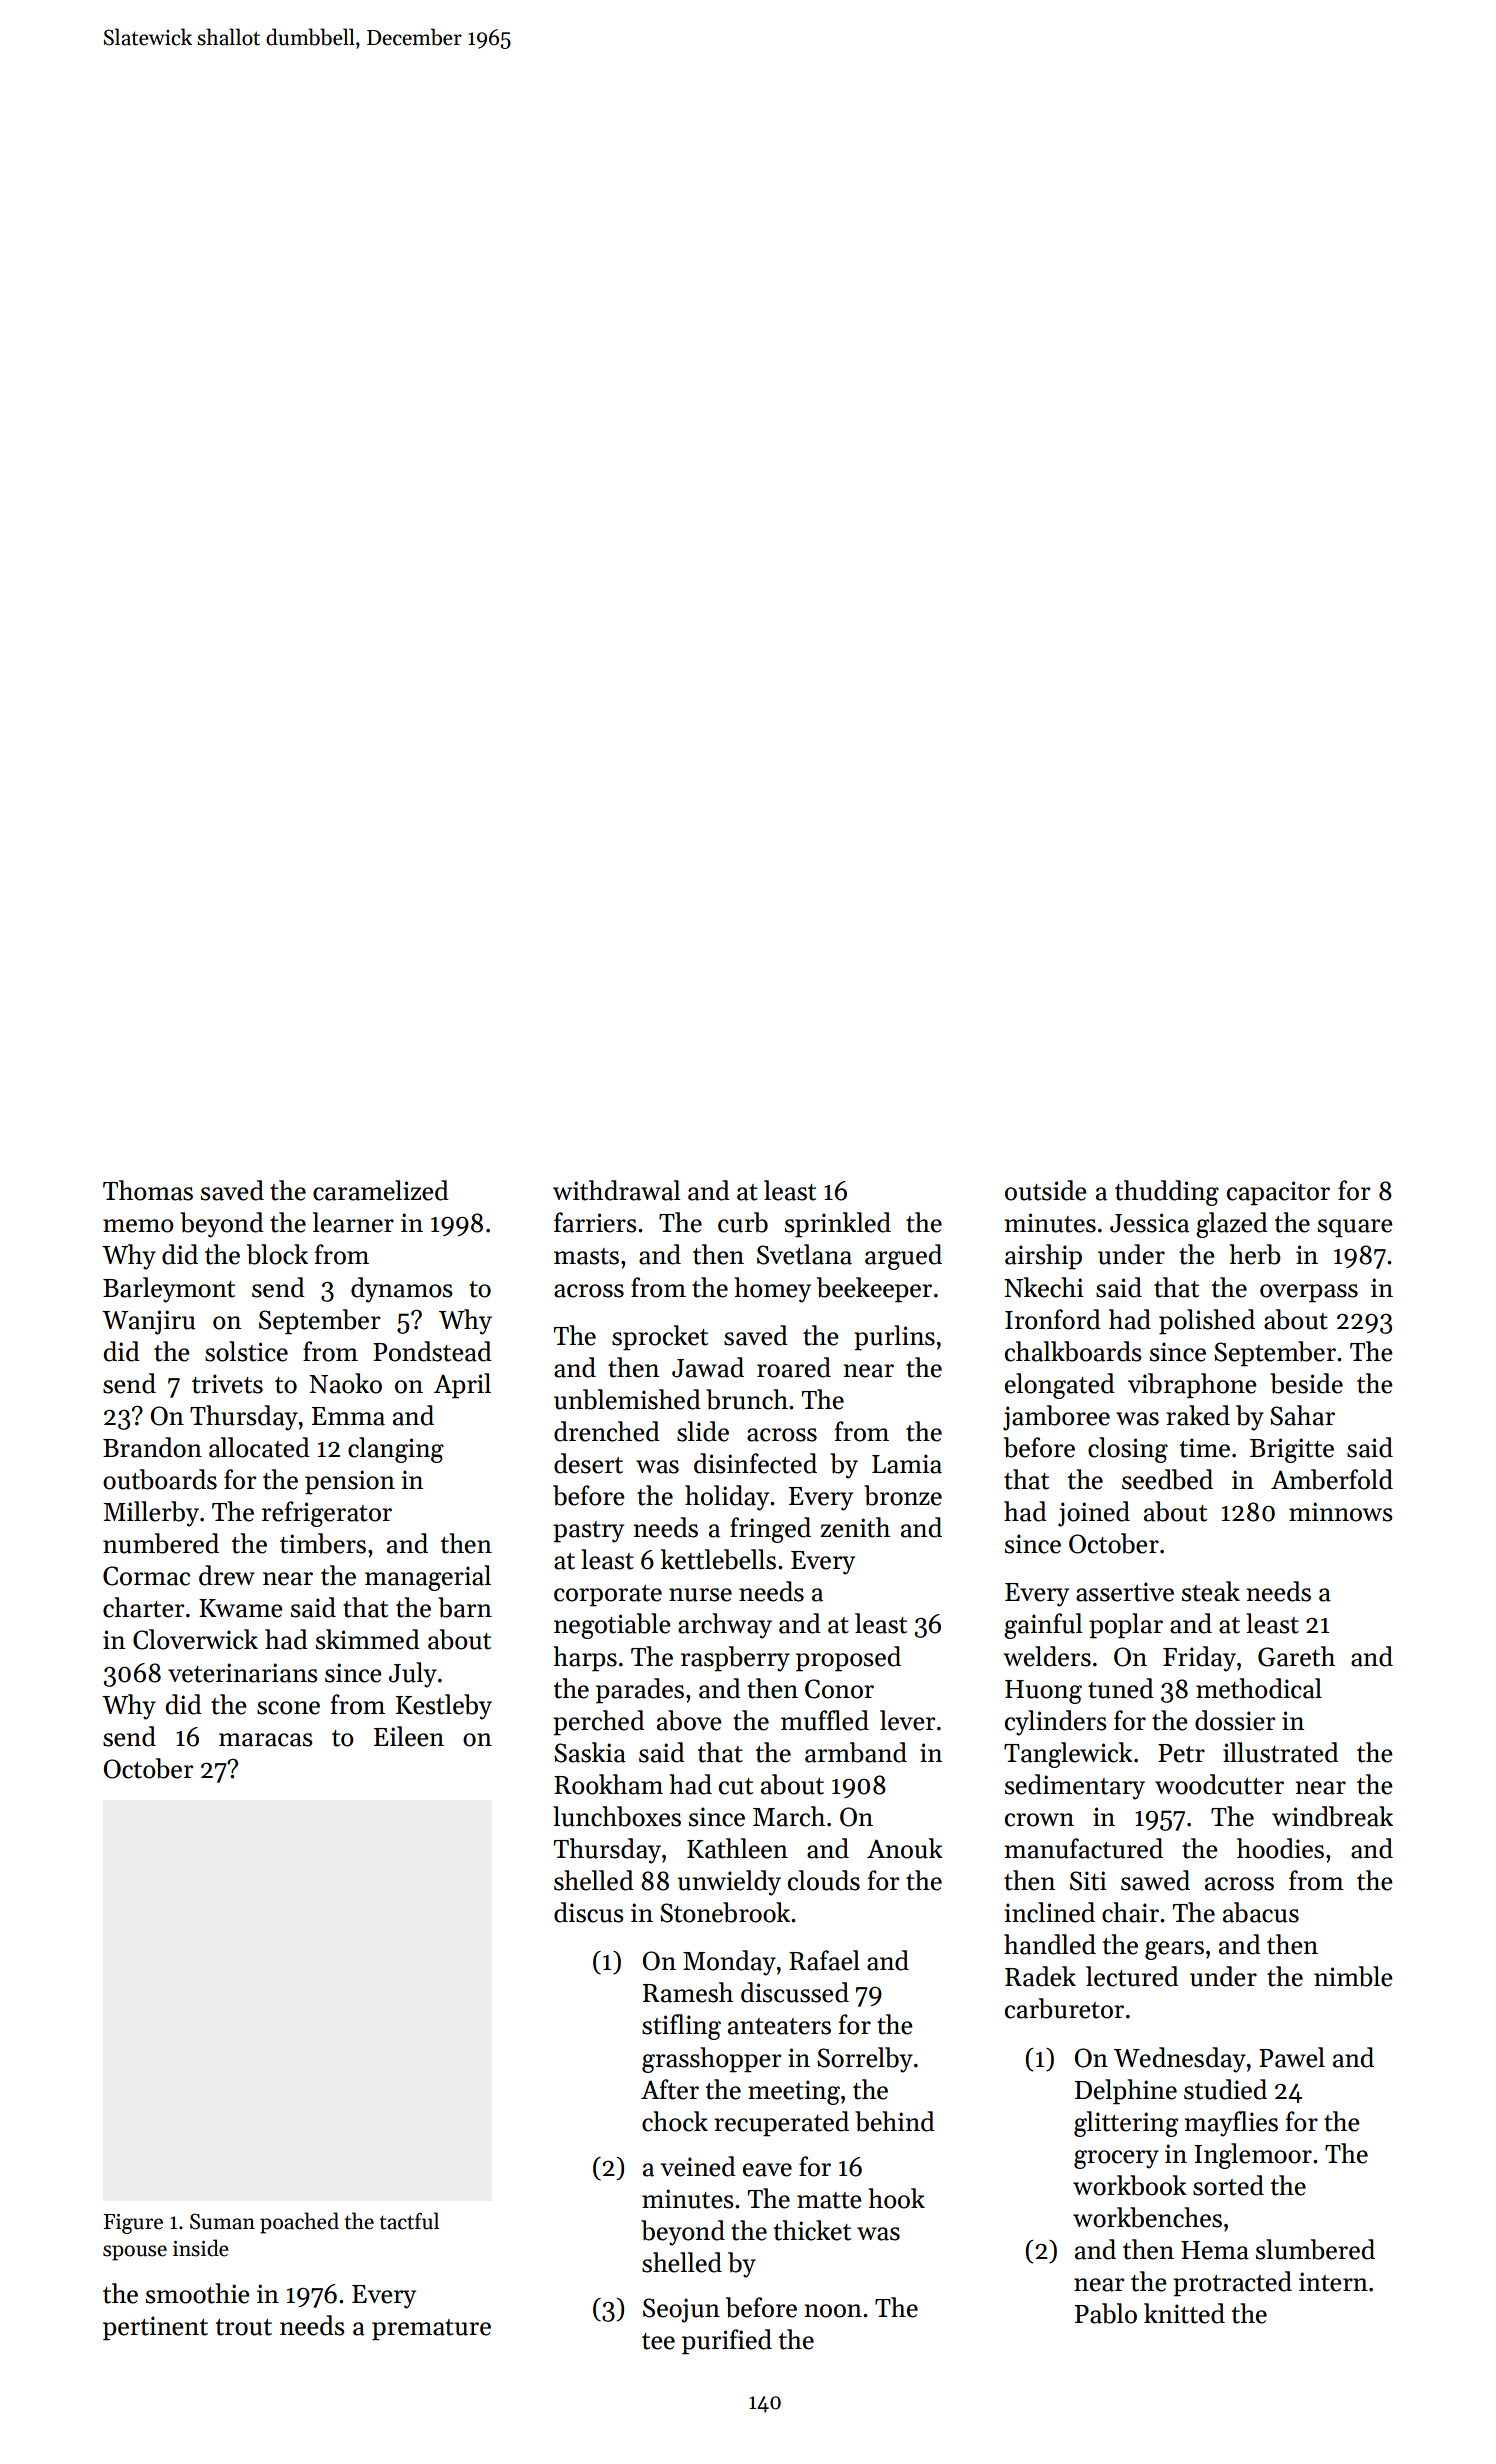 Image resolution: width=1496 pixels, height=2464 pixels. What do you see at coordinates (588, 1463) in the screenshot?
I see `desert` at bounding box center [588, 1463].
